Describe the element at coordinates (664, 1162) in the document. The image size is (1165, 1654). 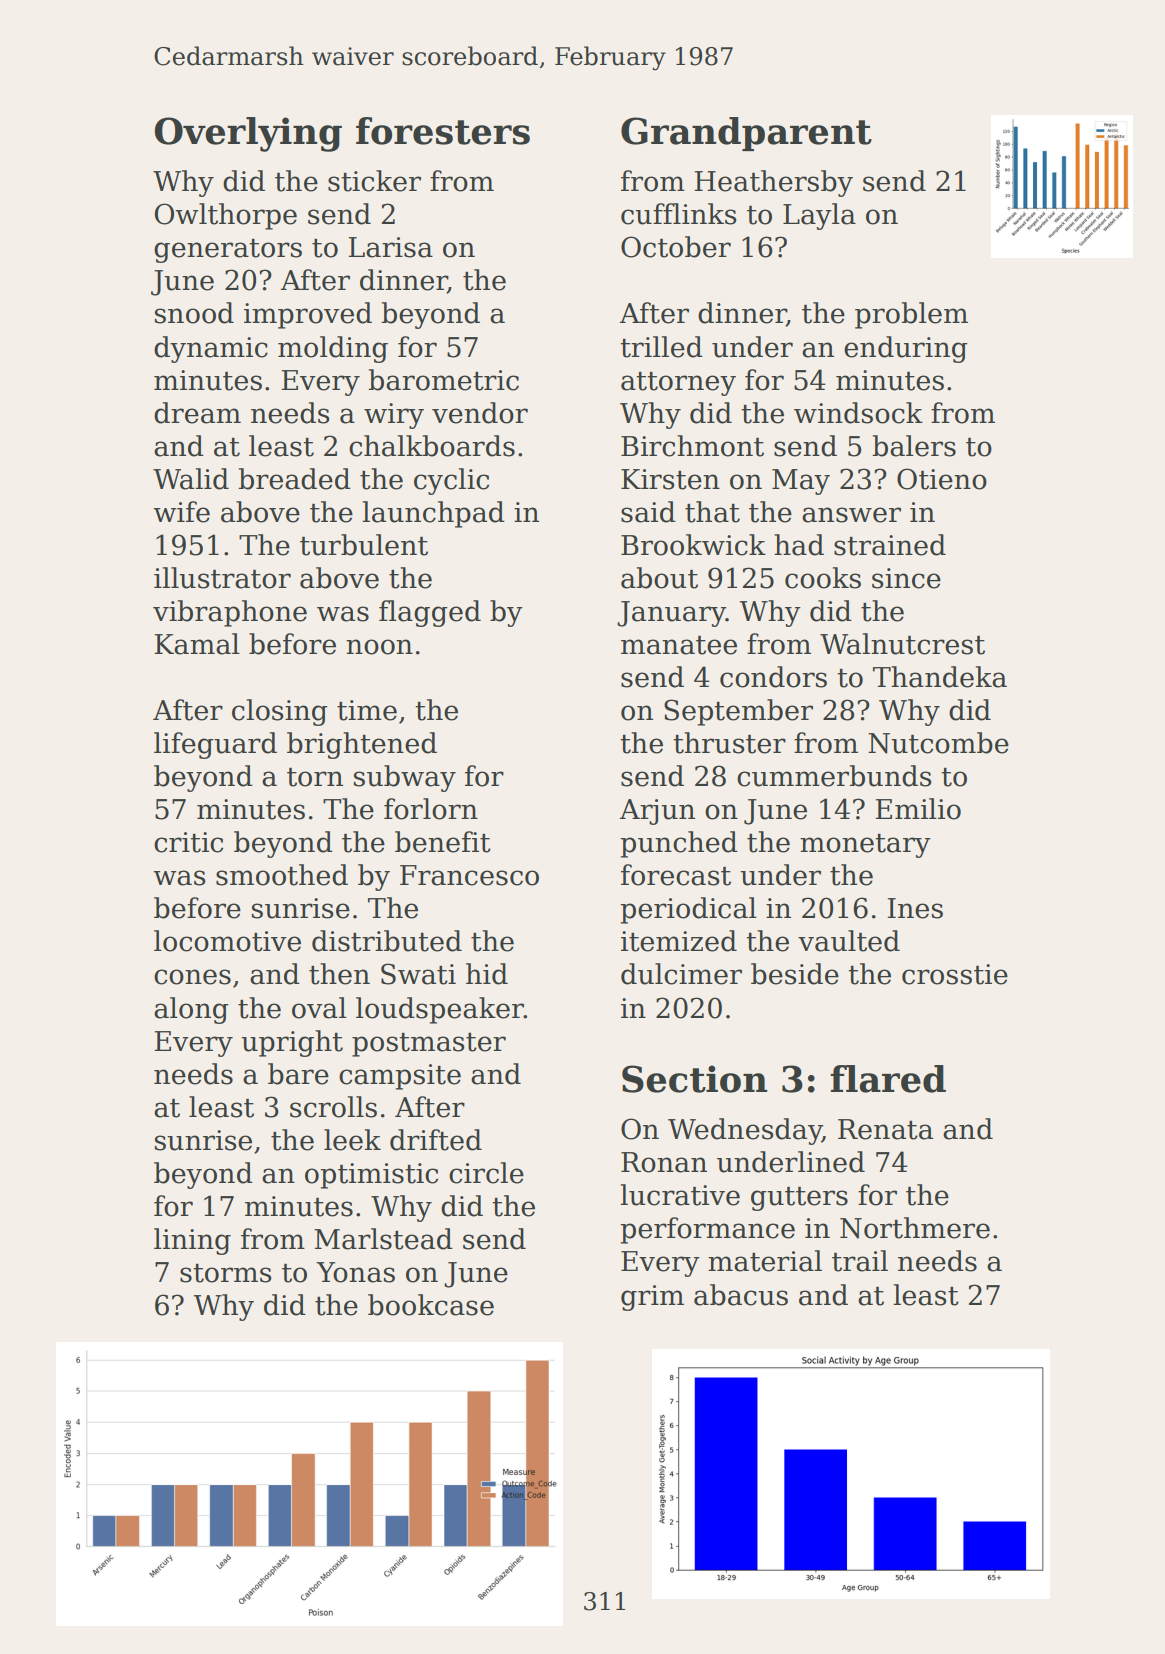
I see `Ronan` at that location.
